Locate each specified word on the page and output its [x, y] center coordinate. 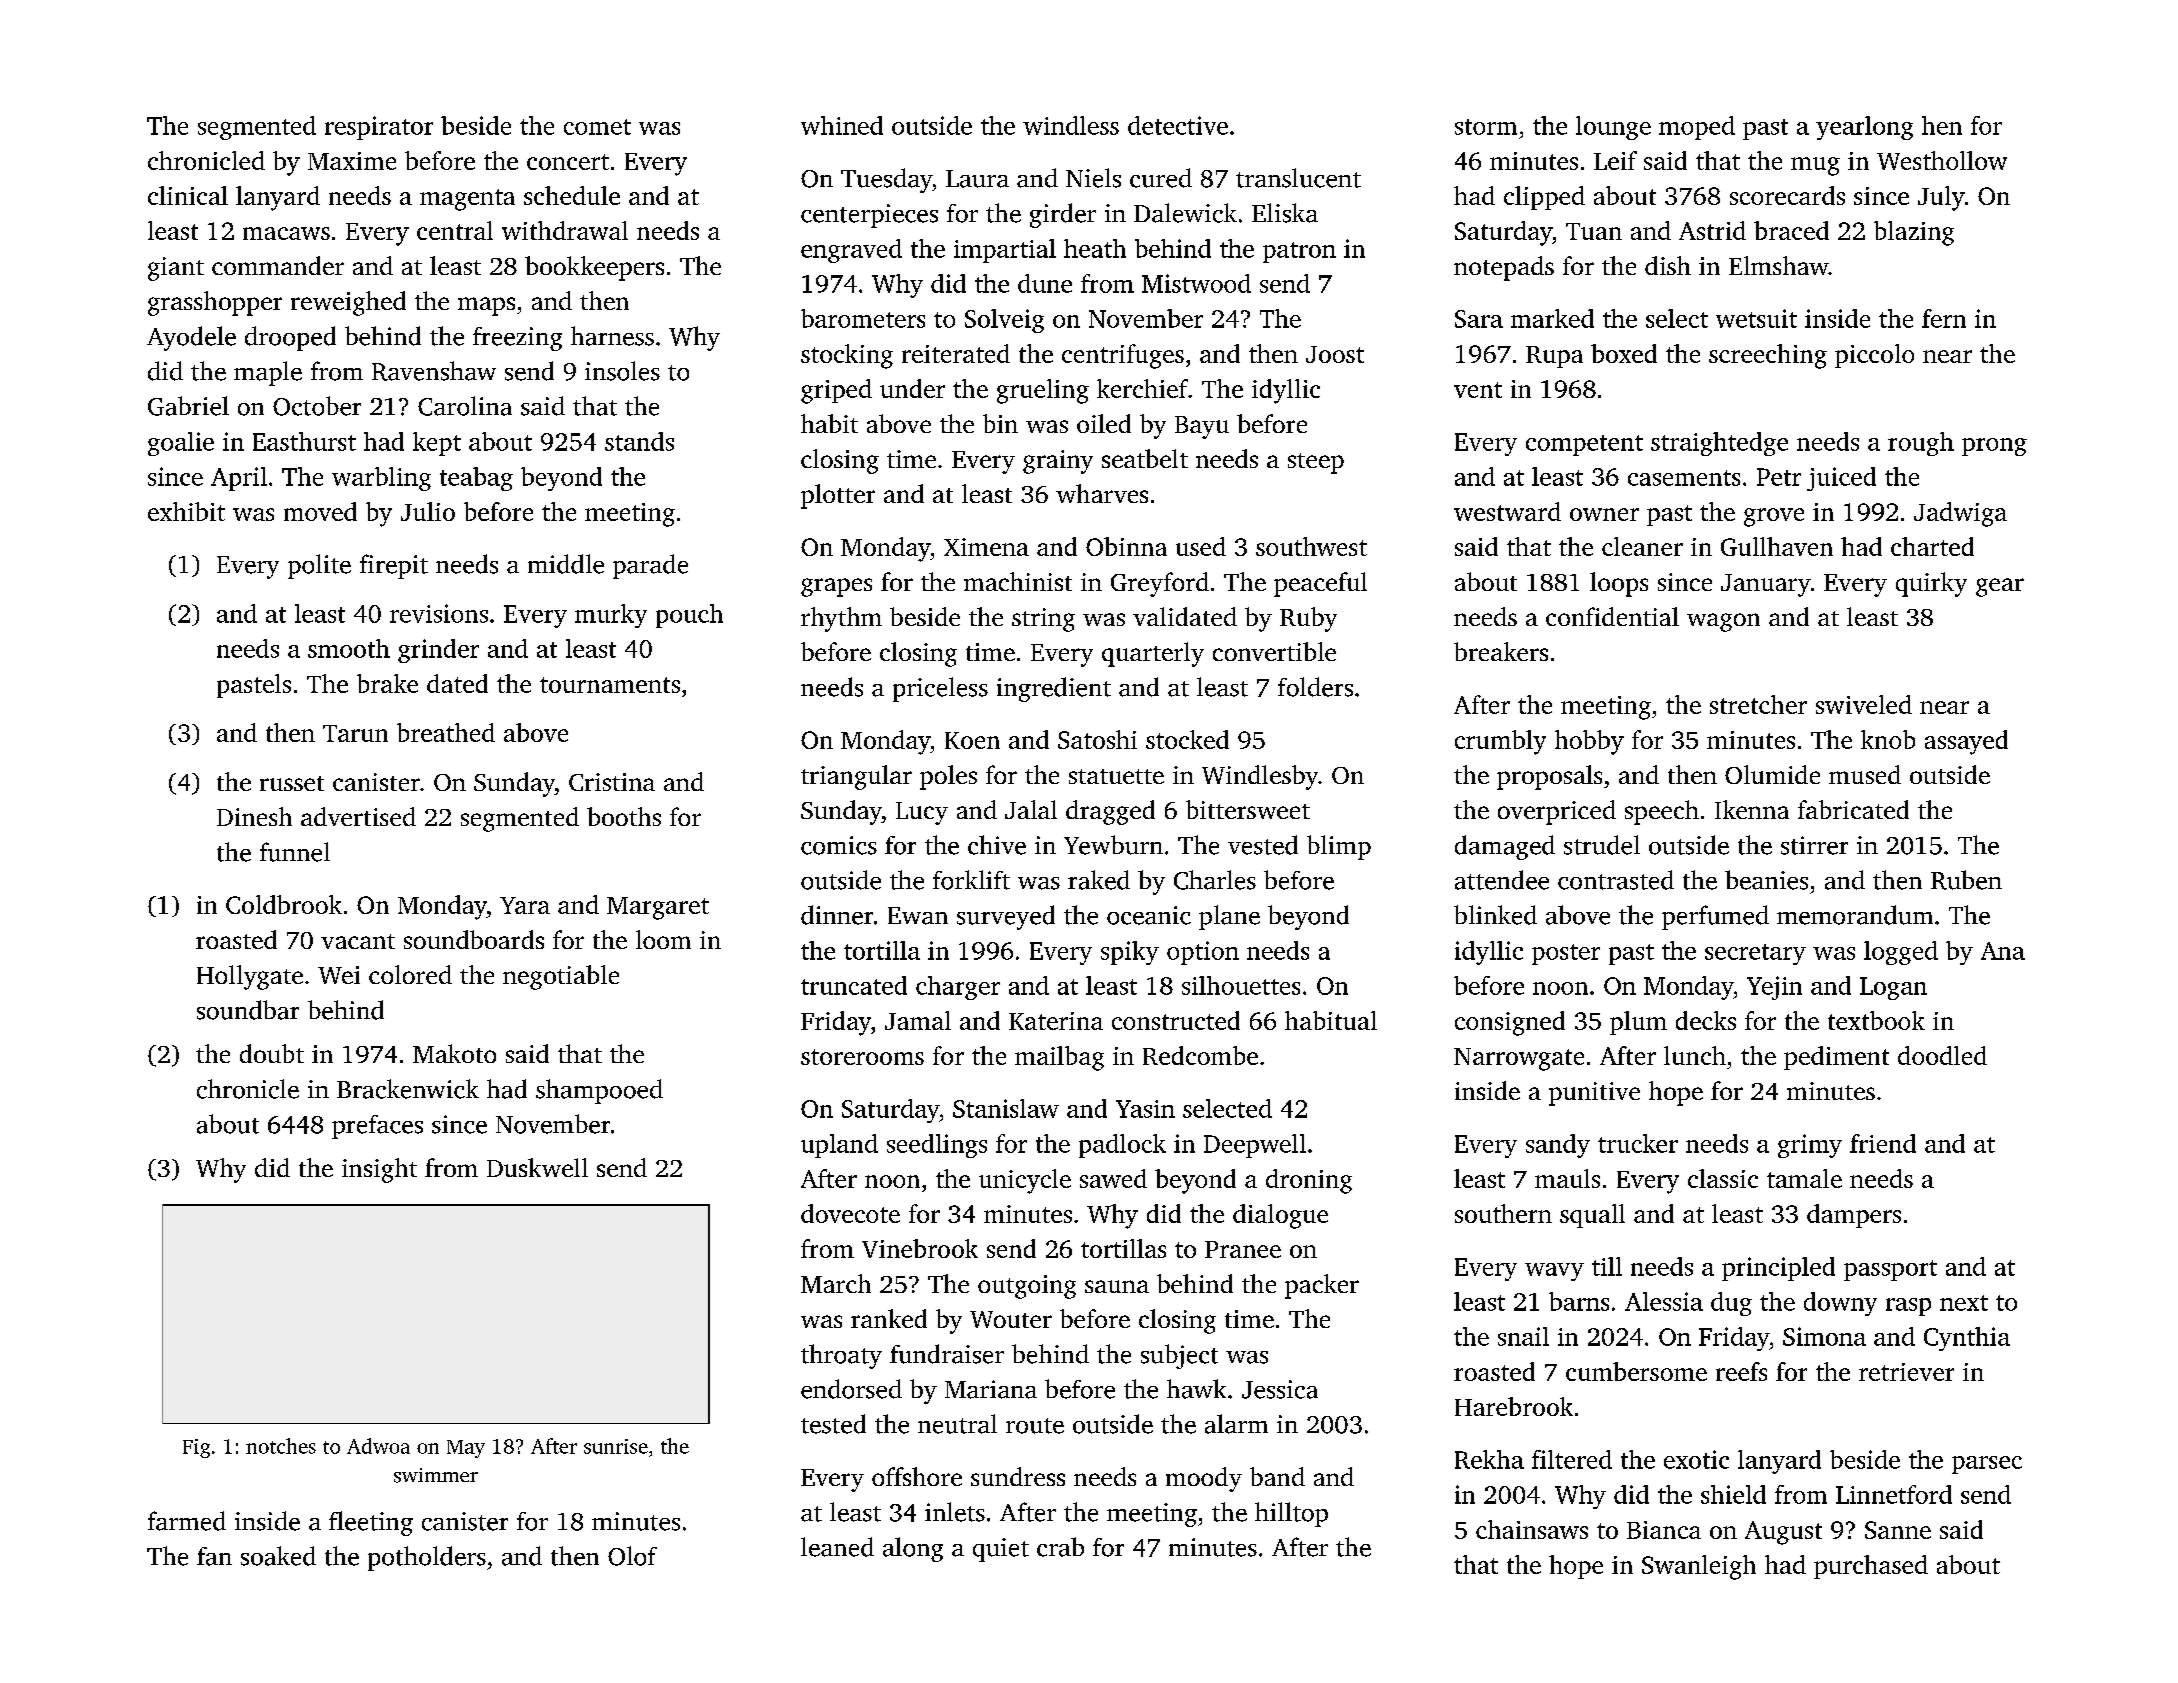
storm [1486, 127]
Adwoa [378, 1446]
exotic [1696, 1459]
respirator [379, 128]
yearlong [1864, 128]
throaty [841, 1356]
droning [1309, 1181]
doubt [272, 1053]
